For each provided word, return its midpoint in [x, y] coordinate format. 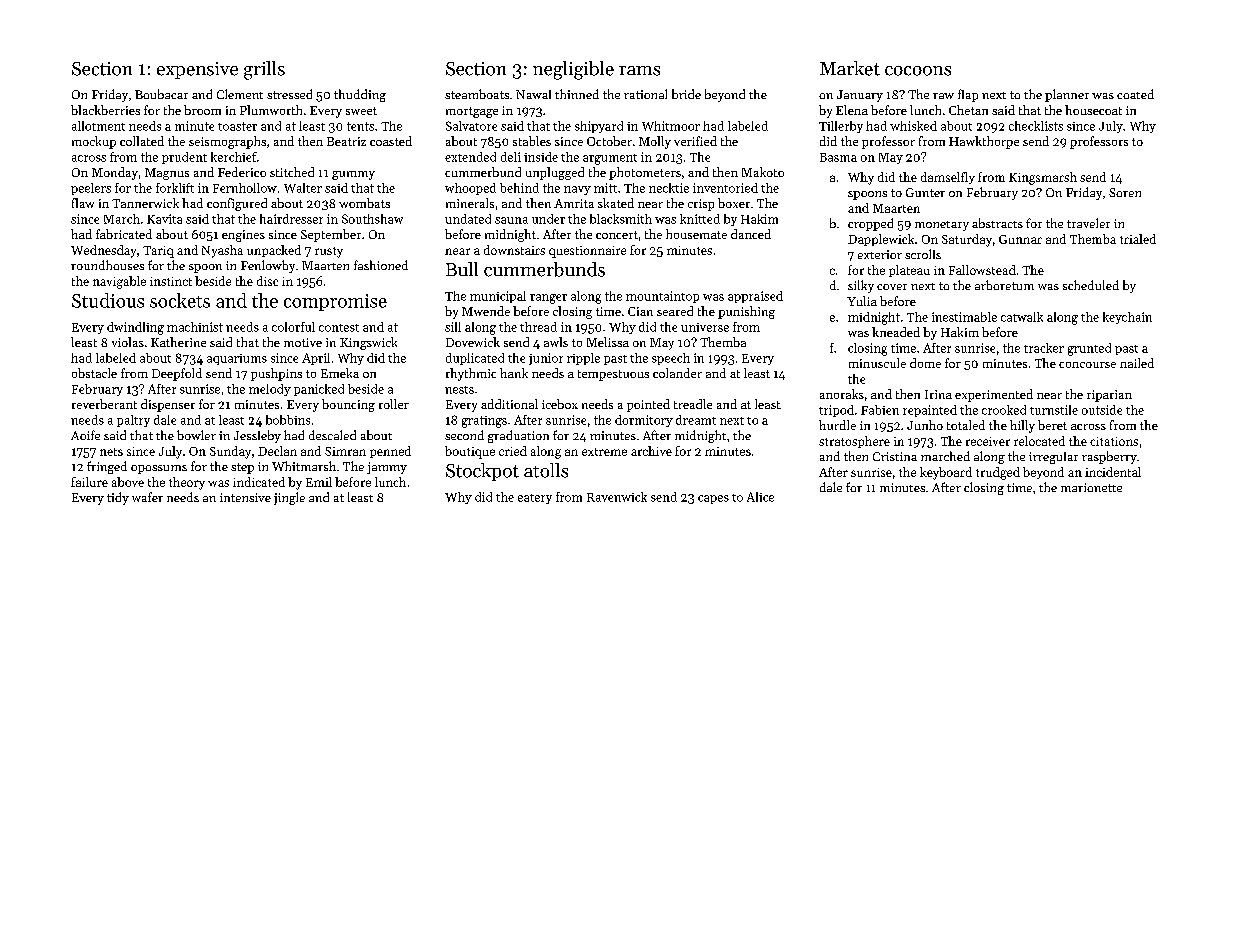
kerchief [234, 157]
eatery [535, 499]
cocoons [918, 71]
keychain [1127, 318]
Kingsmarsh [1043, 178]
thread [538, 327]
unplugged [555, 173]
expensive [197, 70]
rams [639, 71]
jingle [289, 498]
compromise [335, 302]
